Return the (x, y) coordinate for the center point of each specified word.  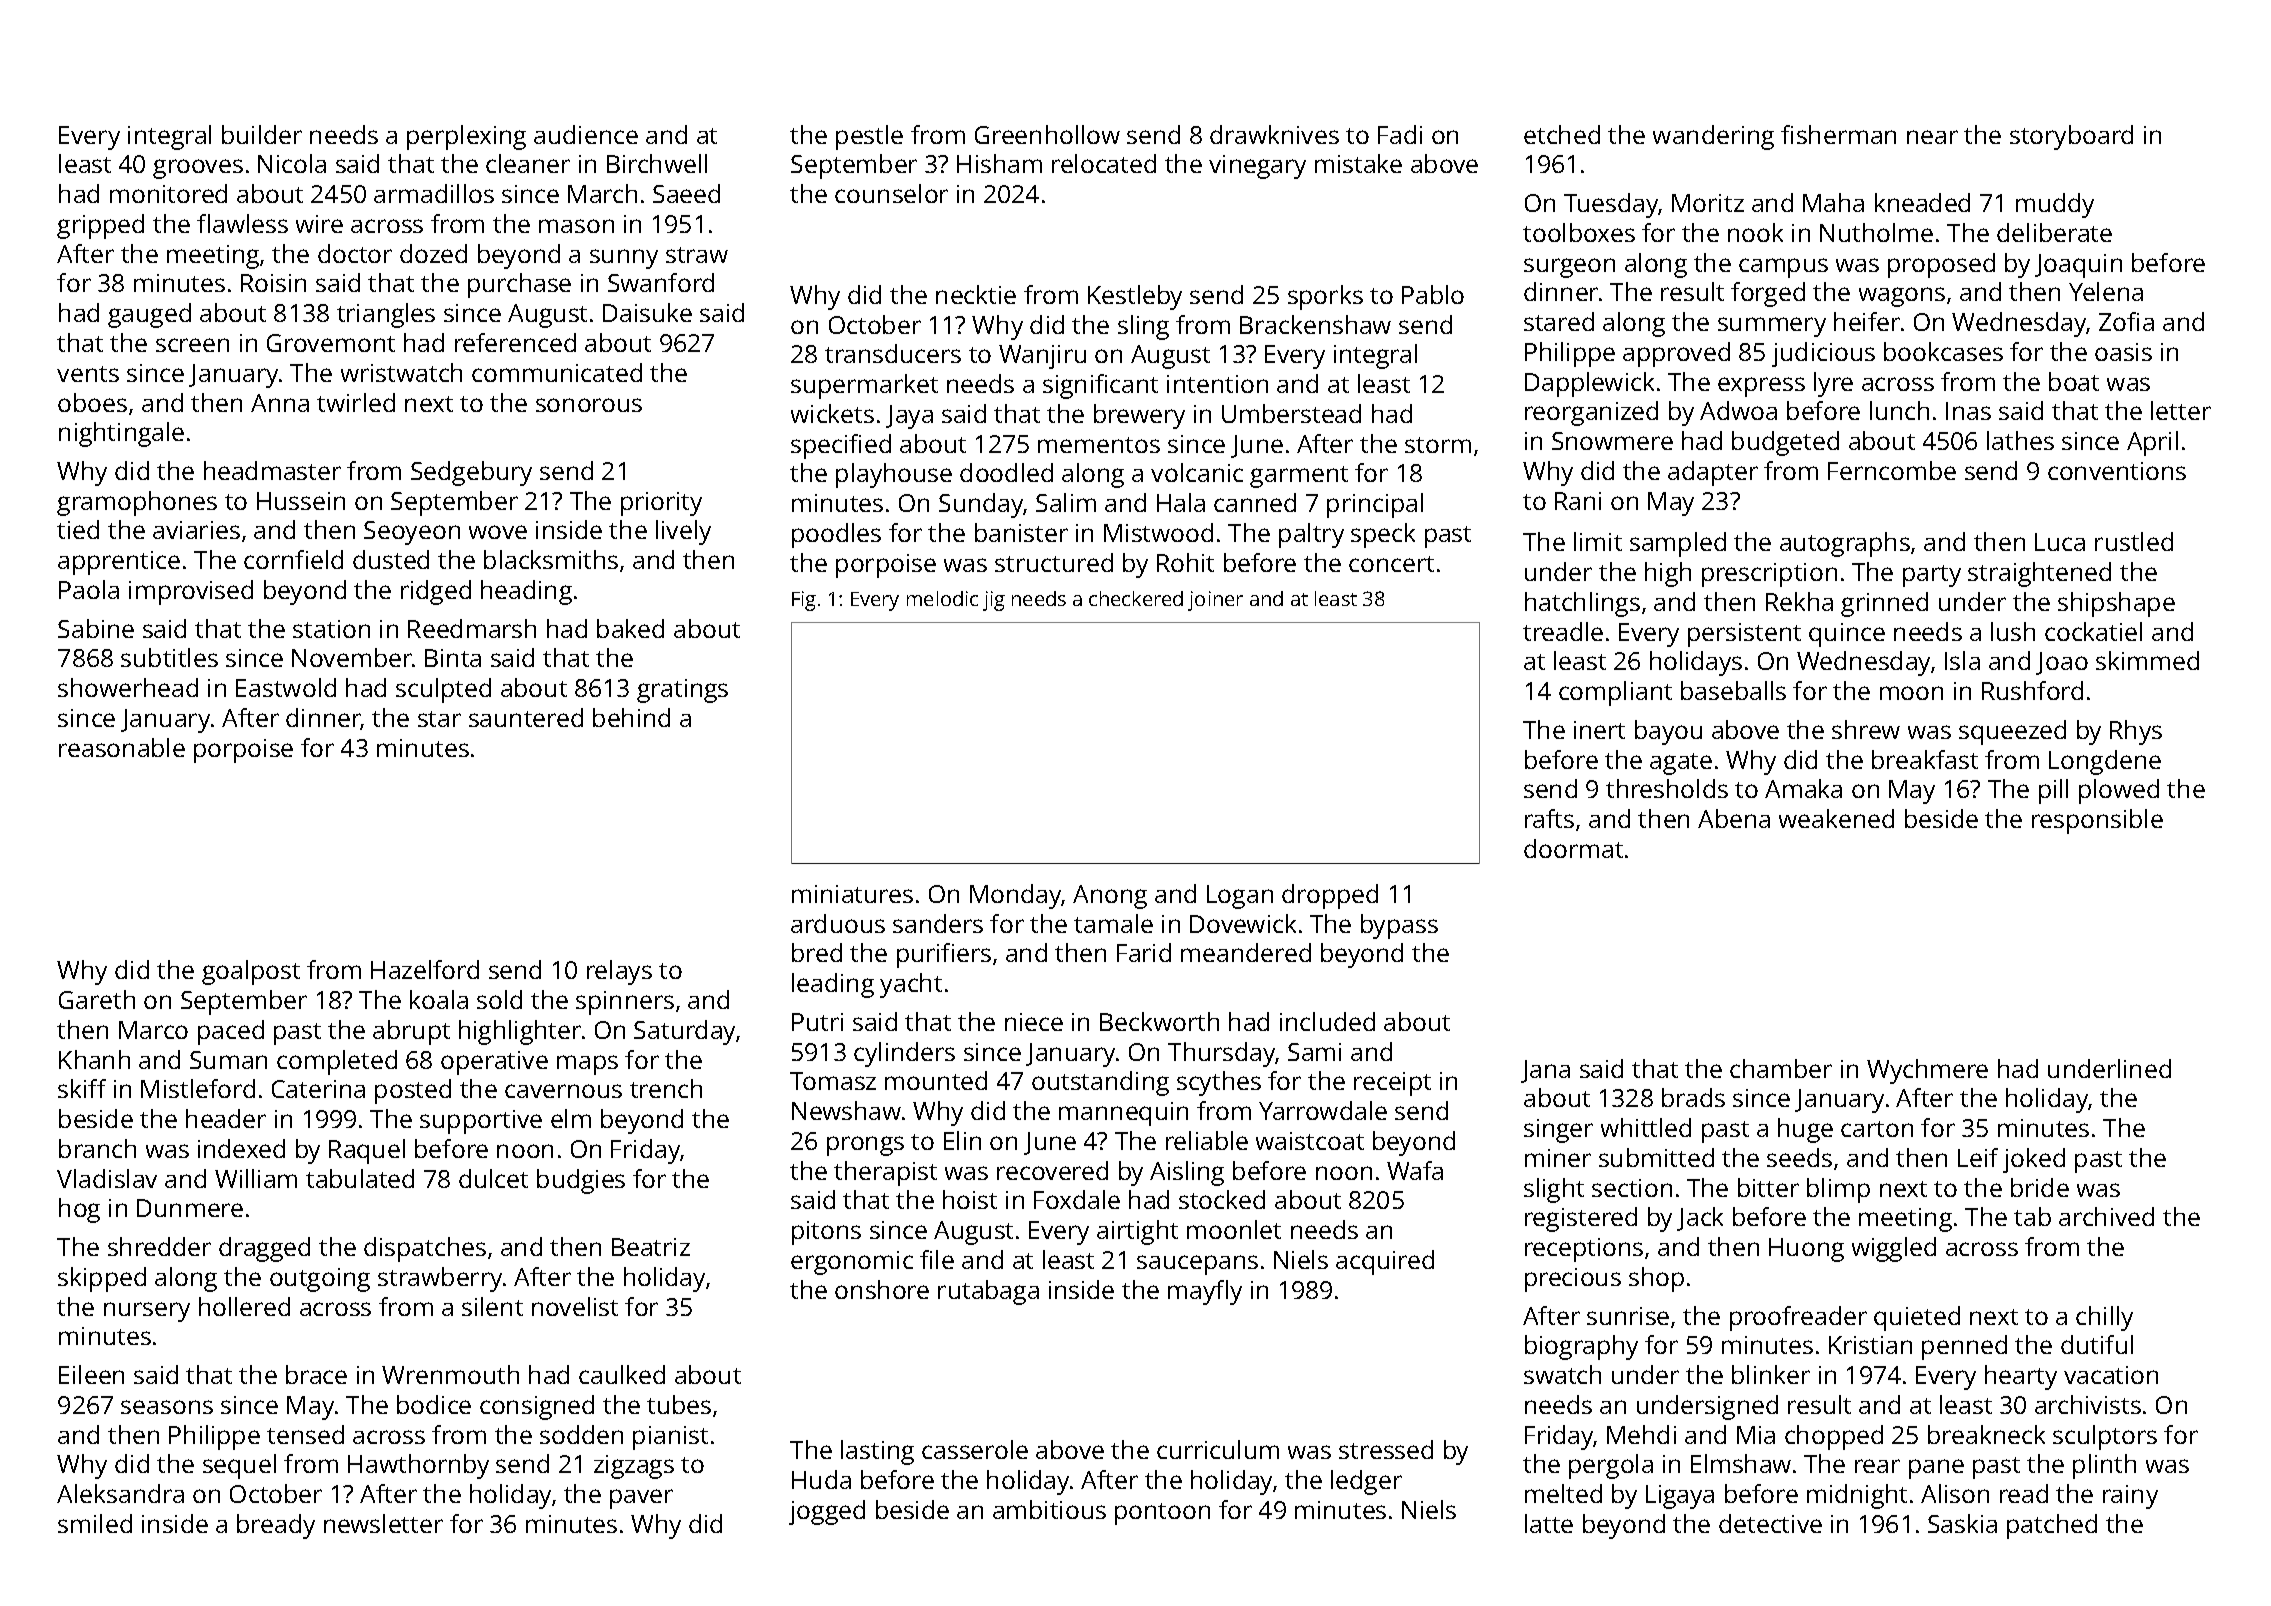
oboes (92, 402)
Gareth (97, 999)
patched (2052, 1526)
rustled (2134, 541)
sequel (239, 1466)
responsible (2097, 821)
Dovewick (1243, 923)
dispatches (425, 1249)
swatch (1562, 1374)
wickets (832, 413)
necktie (976, 294)
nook (1755, 232)
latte (1549, 1523)
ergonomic (852, 1263)
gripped (100, 226)
